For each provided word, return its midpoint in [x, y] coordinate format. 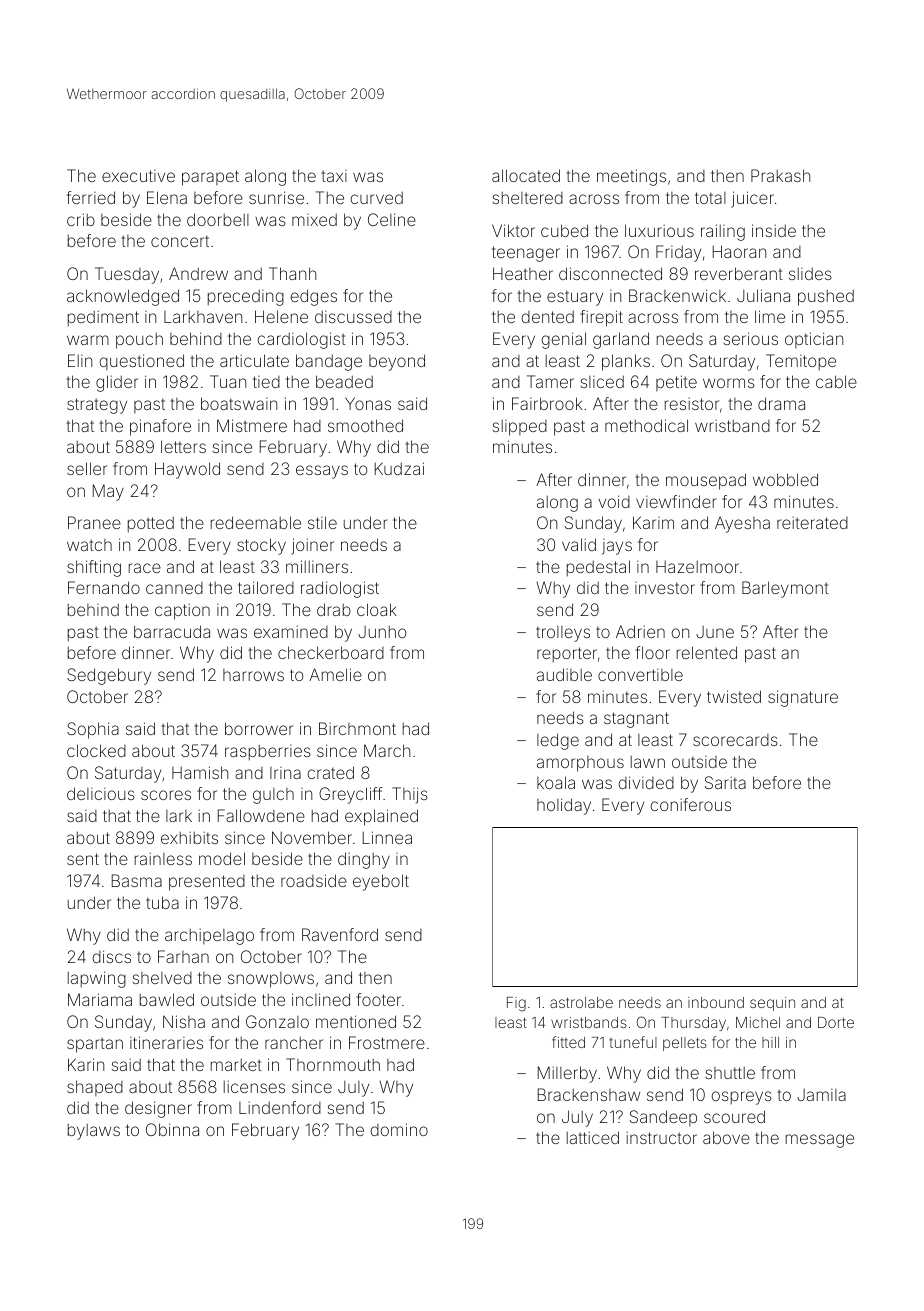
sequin [772, 1004]
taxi [334, 176]
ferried [91, 197]
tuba [162, 902]
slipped [520, 428]
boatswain [239, 403]
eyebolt [381, 882]
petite [676, 383]
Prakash [780, 175]
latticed [593, 1137]
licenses [254, 1087]
